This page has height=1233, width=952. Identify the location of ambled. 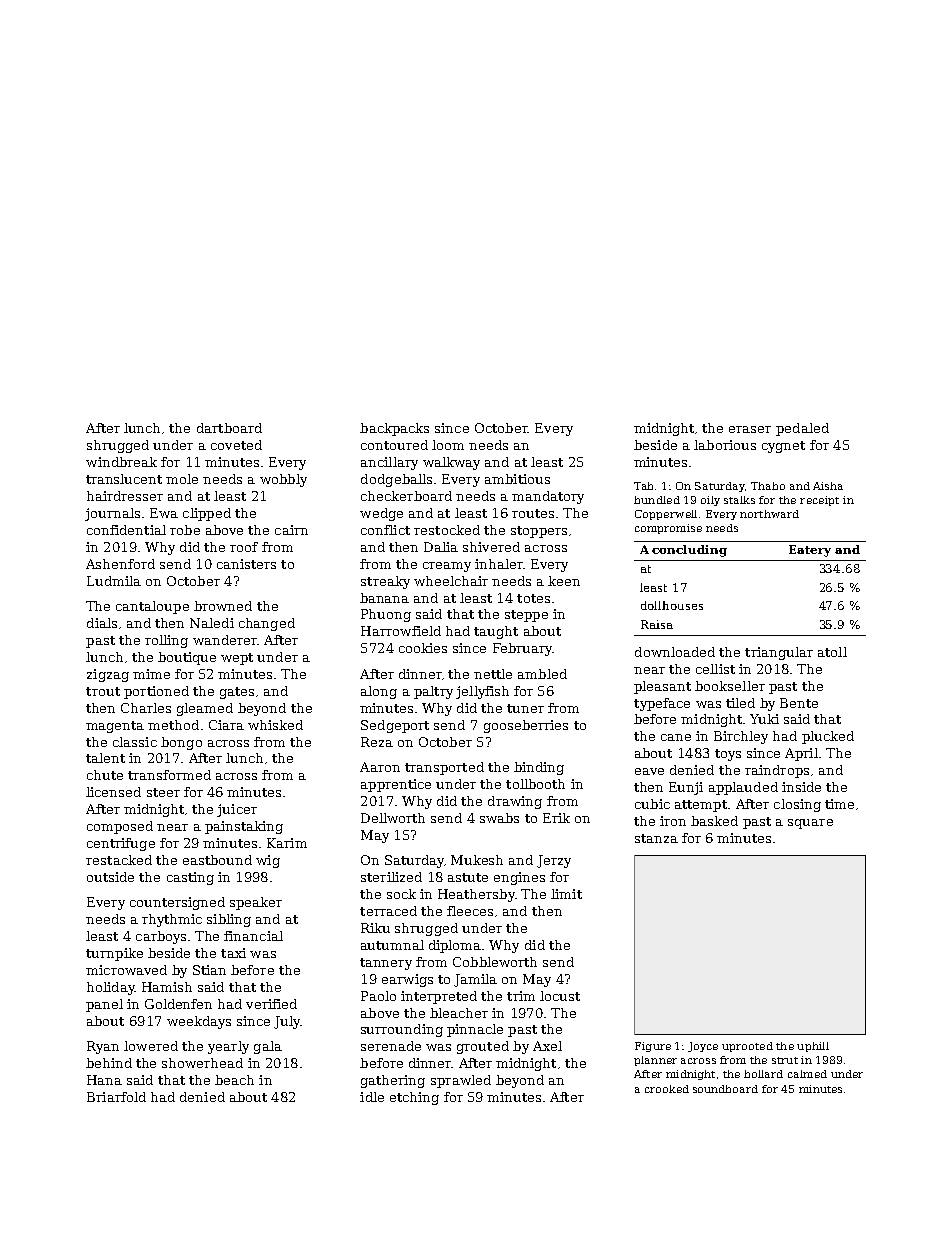
(542, 674).
